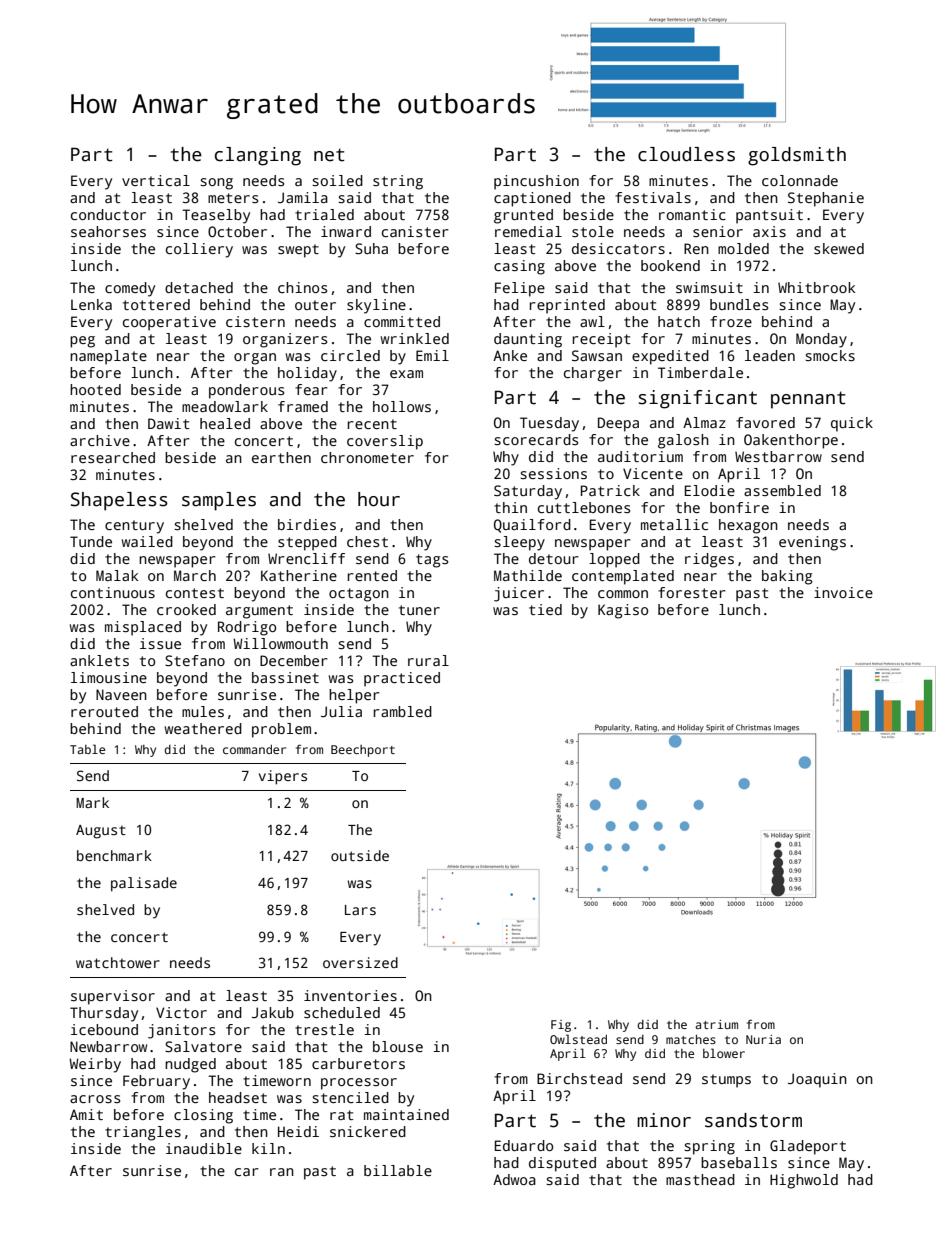 The height and width of the screenshot is (1233, 952). What do you see at coordinates (258, 156) in the screenshot?
I see `clanging` at bounding box center [258, 156].
